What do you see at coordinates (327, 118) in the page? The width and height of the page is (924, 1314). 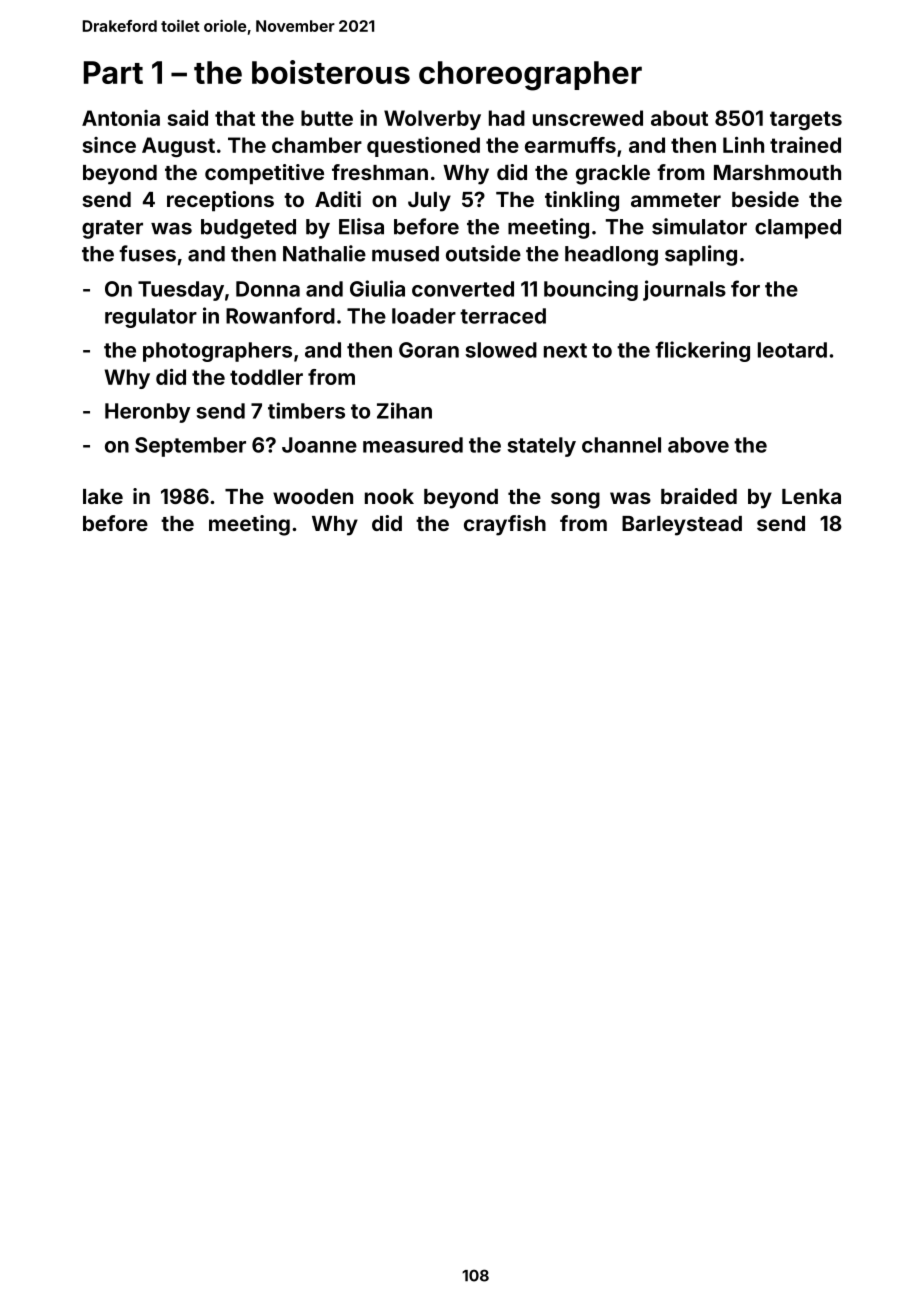 I see `butte` at bounding box center [327, 118].
